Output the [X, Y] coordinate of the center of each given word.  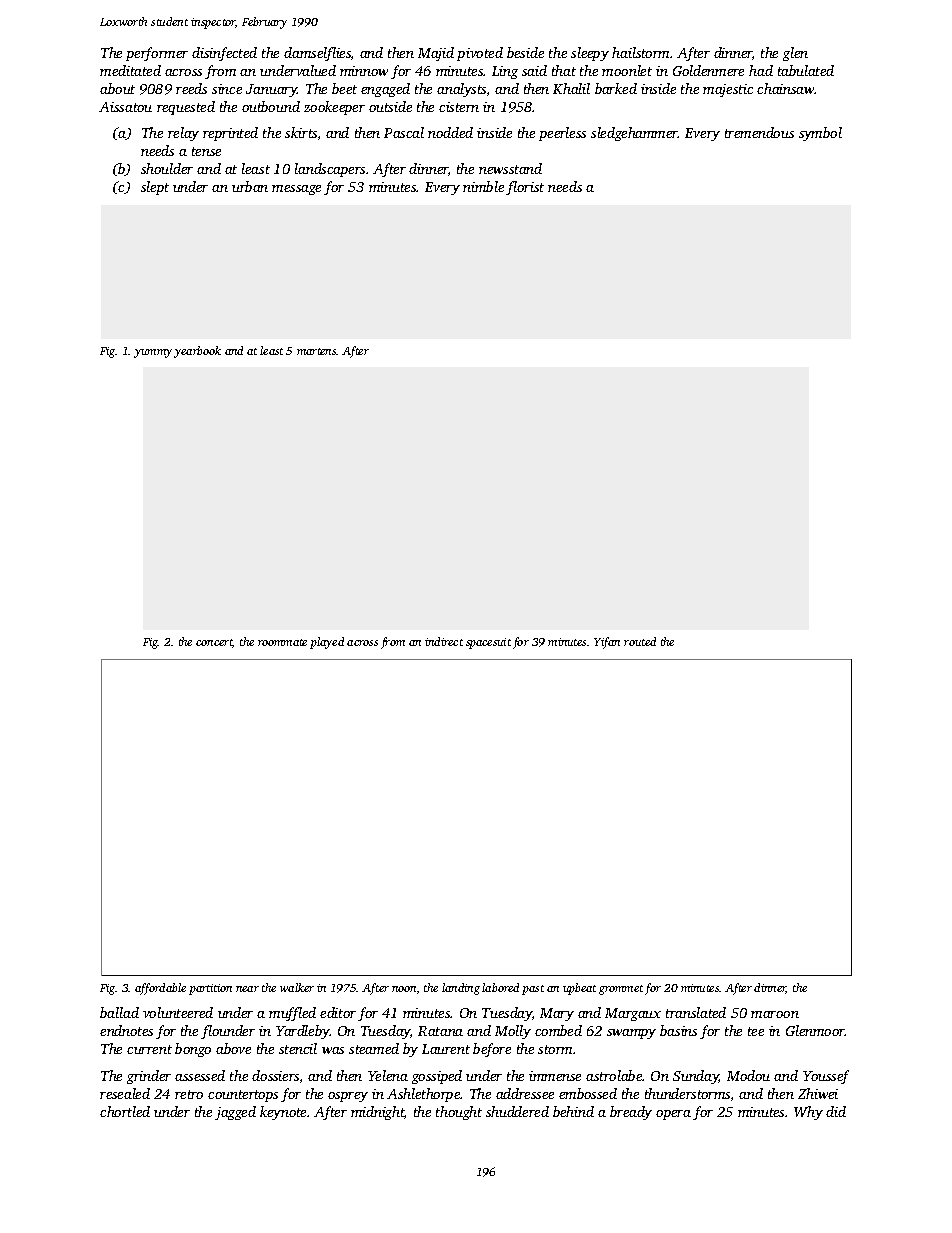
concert [214, 643]
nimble [483, 186]
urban [250, 186]
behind [573, 1111]
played [327, 643]
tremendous [759, 132]
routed [640, 641]
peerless [562, 134]
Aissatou [125, 107]
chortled [125, 1111]
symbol [820, 134]
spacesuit [488, 643]
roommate [282, 642]
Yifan [607, 643]
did [836, 1111]
